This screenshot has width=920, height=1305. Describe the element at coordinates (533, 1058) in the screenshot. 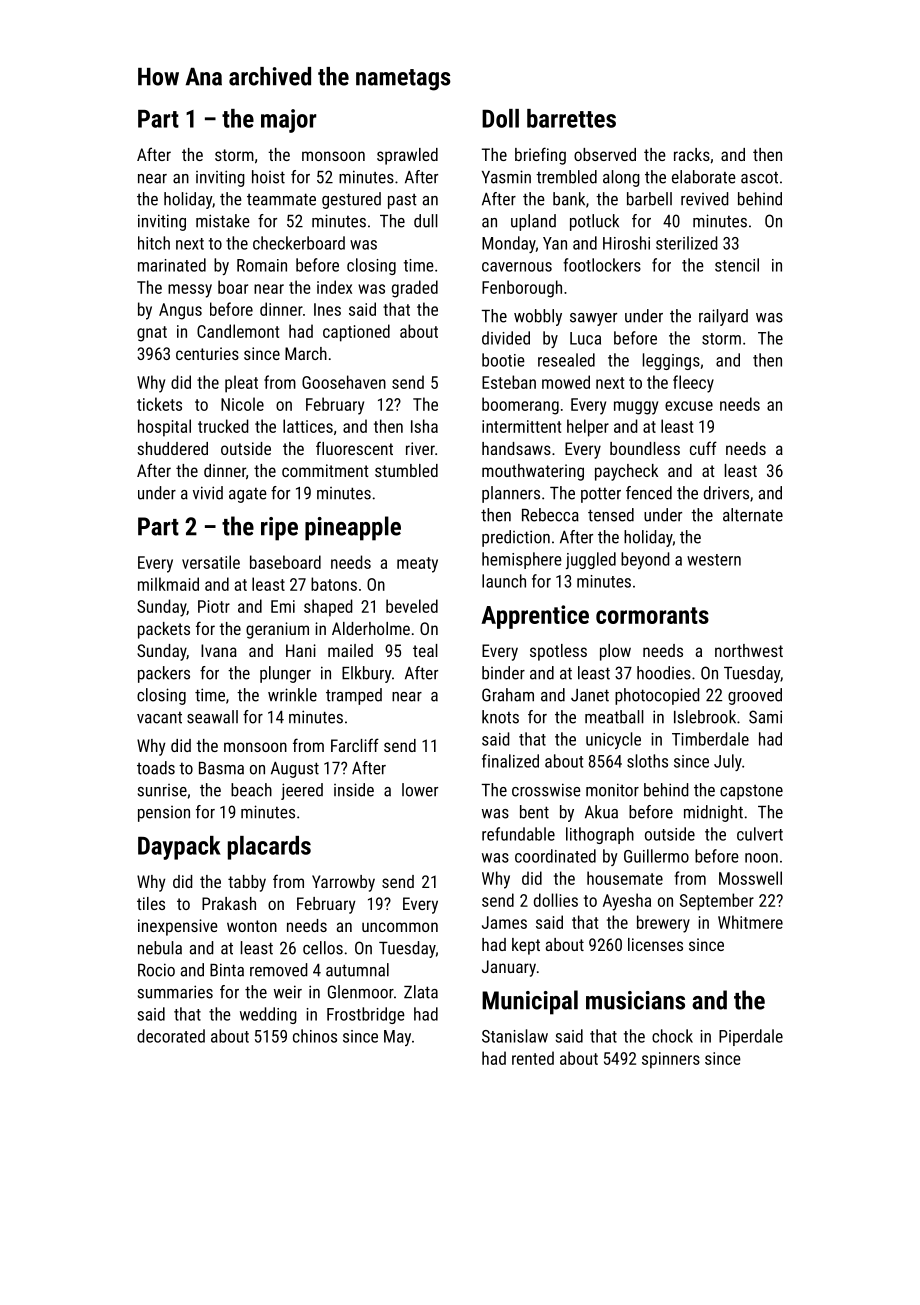

I see `rented` at that location.
